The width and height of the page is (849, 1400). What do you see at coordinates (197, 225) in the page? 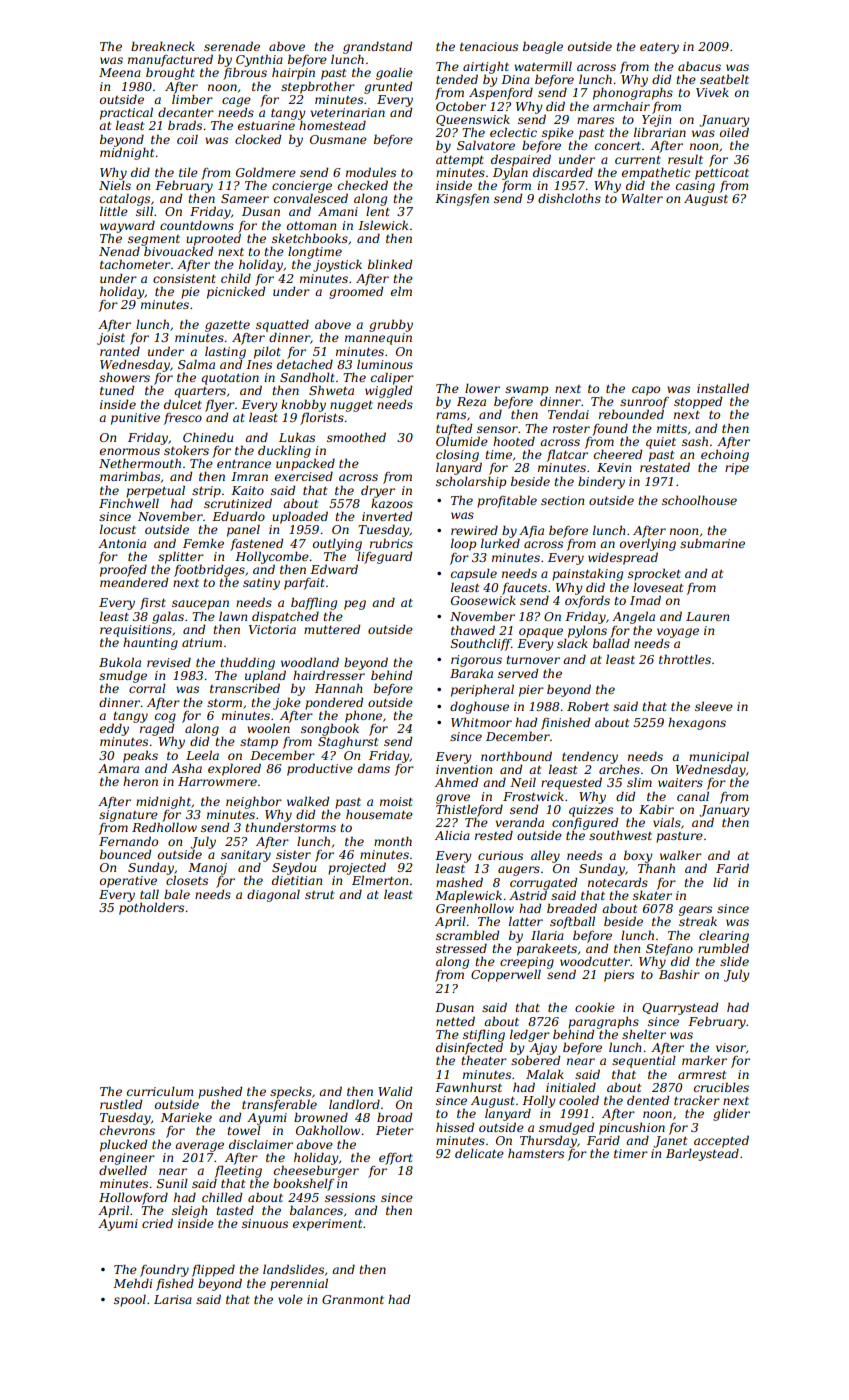
I see `countdowns` at bounding box center [197, 225].
